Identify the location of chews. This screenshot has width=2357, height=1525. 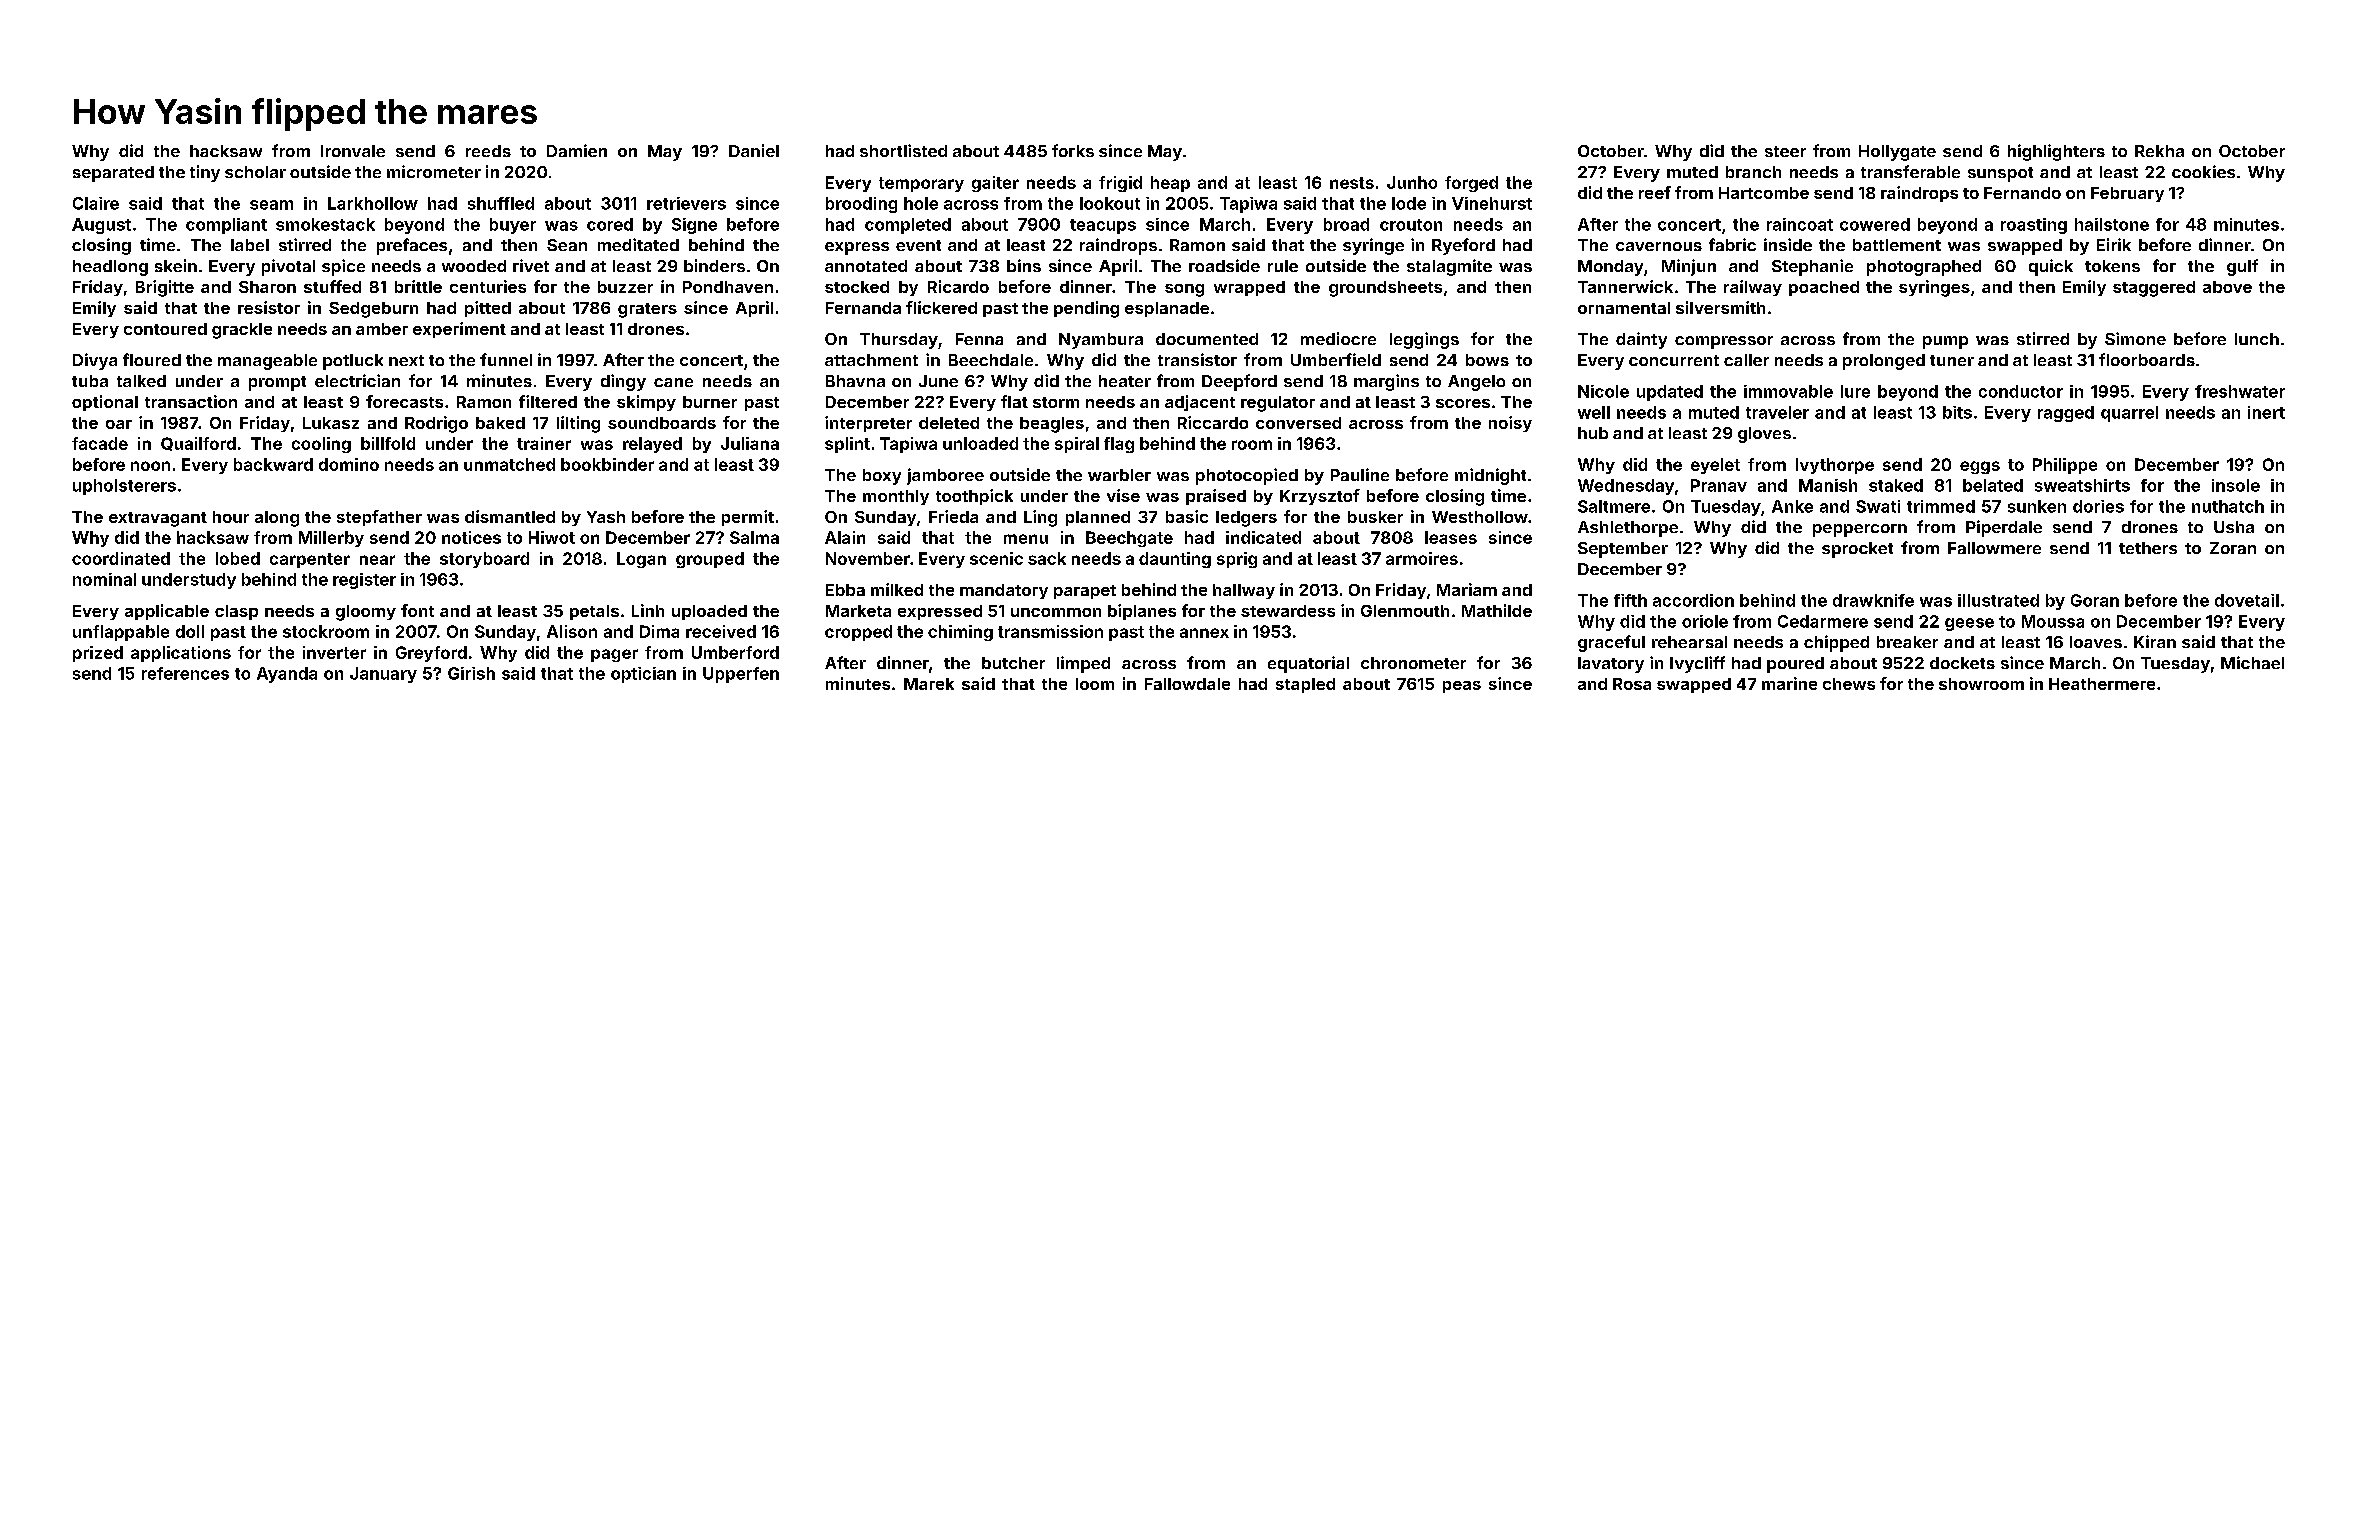
(1849, 684).
